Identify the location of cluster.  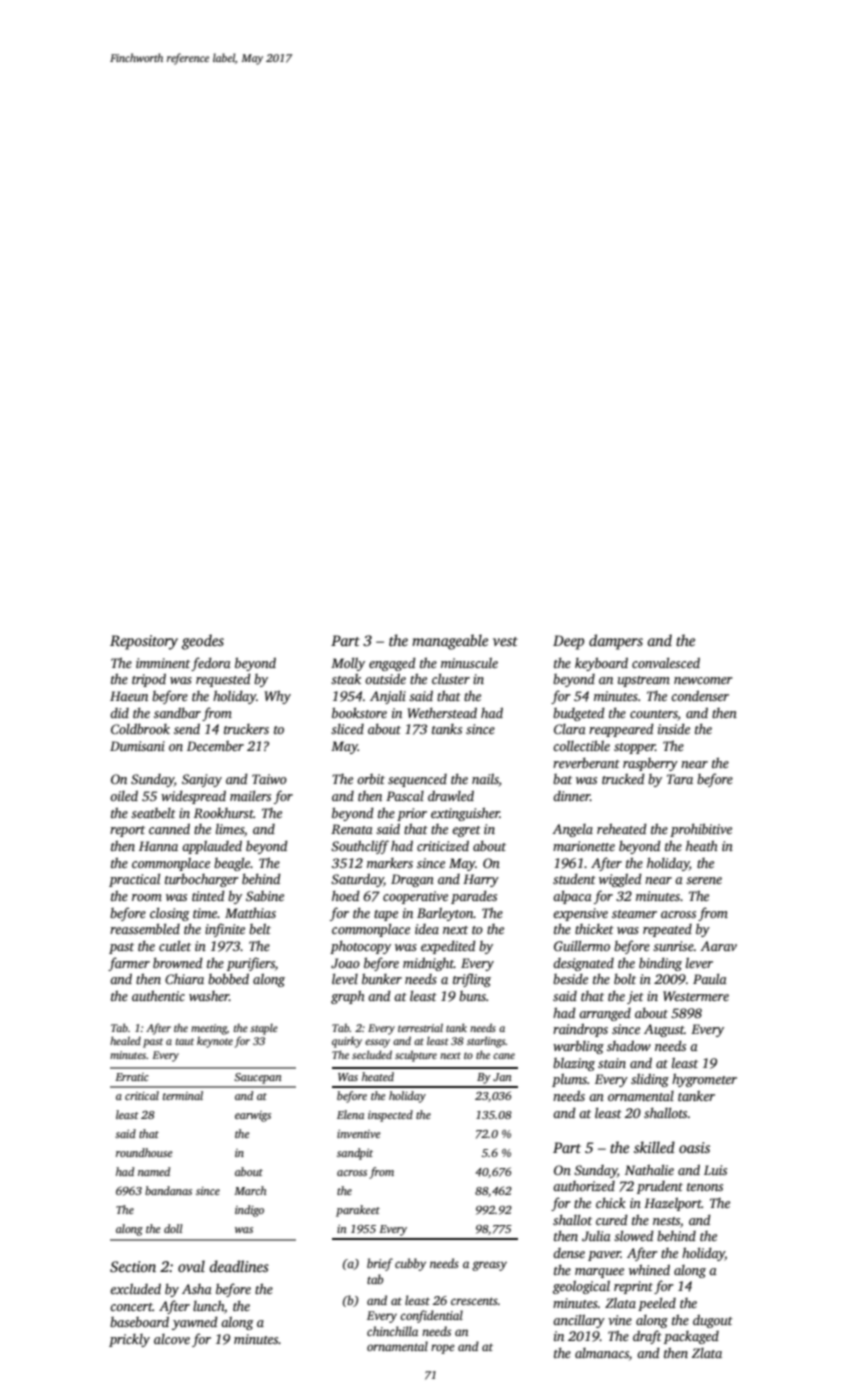
(451, 678).
